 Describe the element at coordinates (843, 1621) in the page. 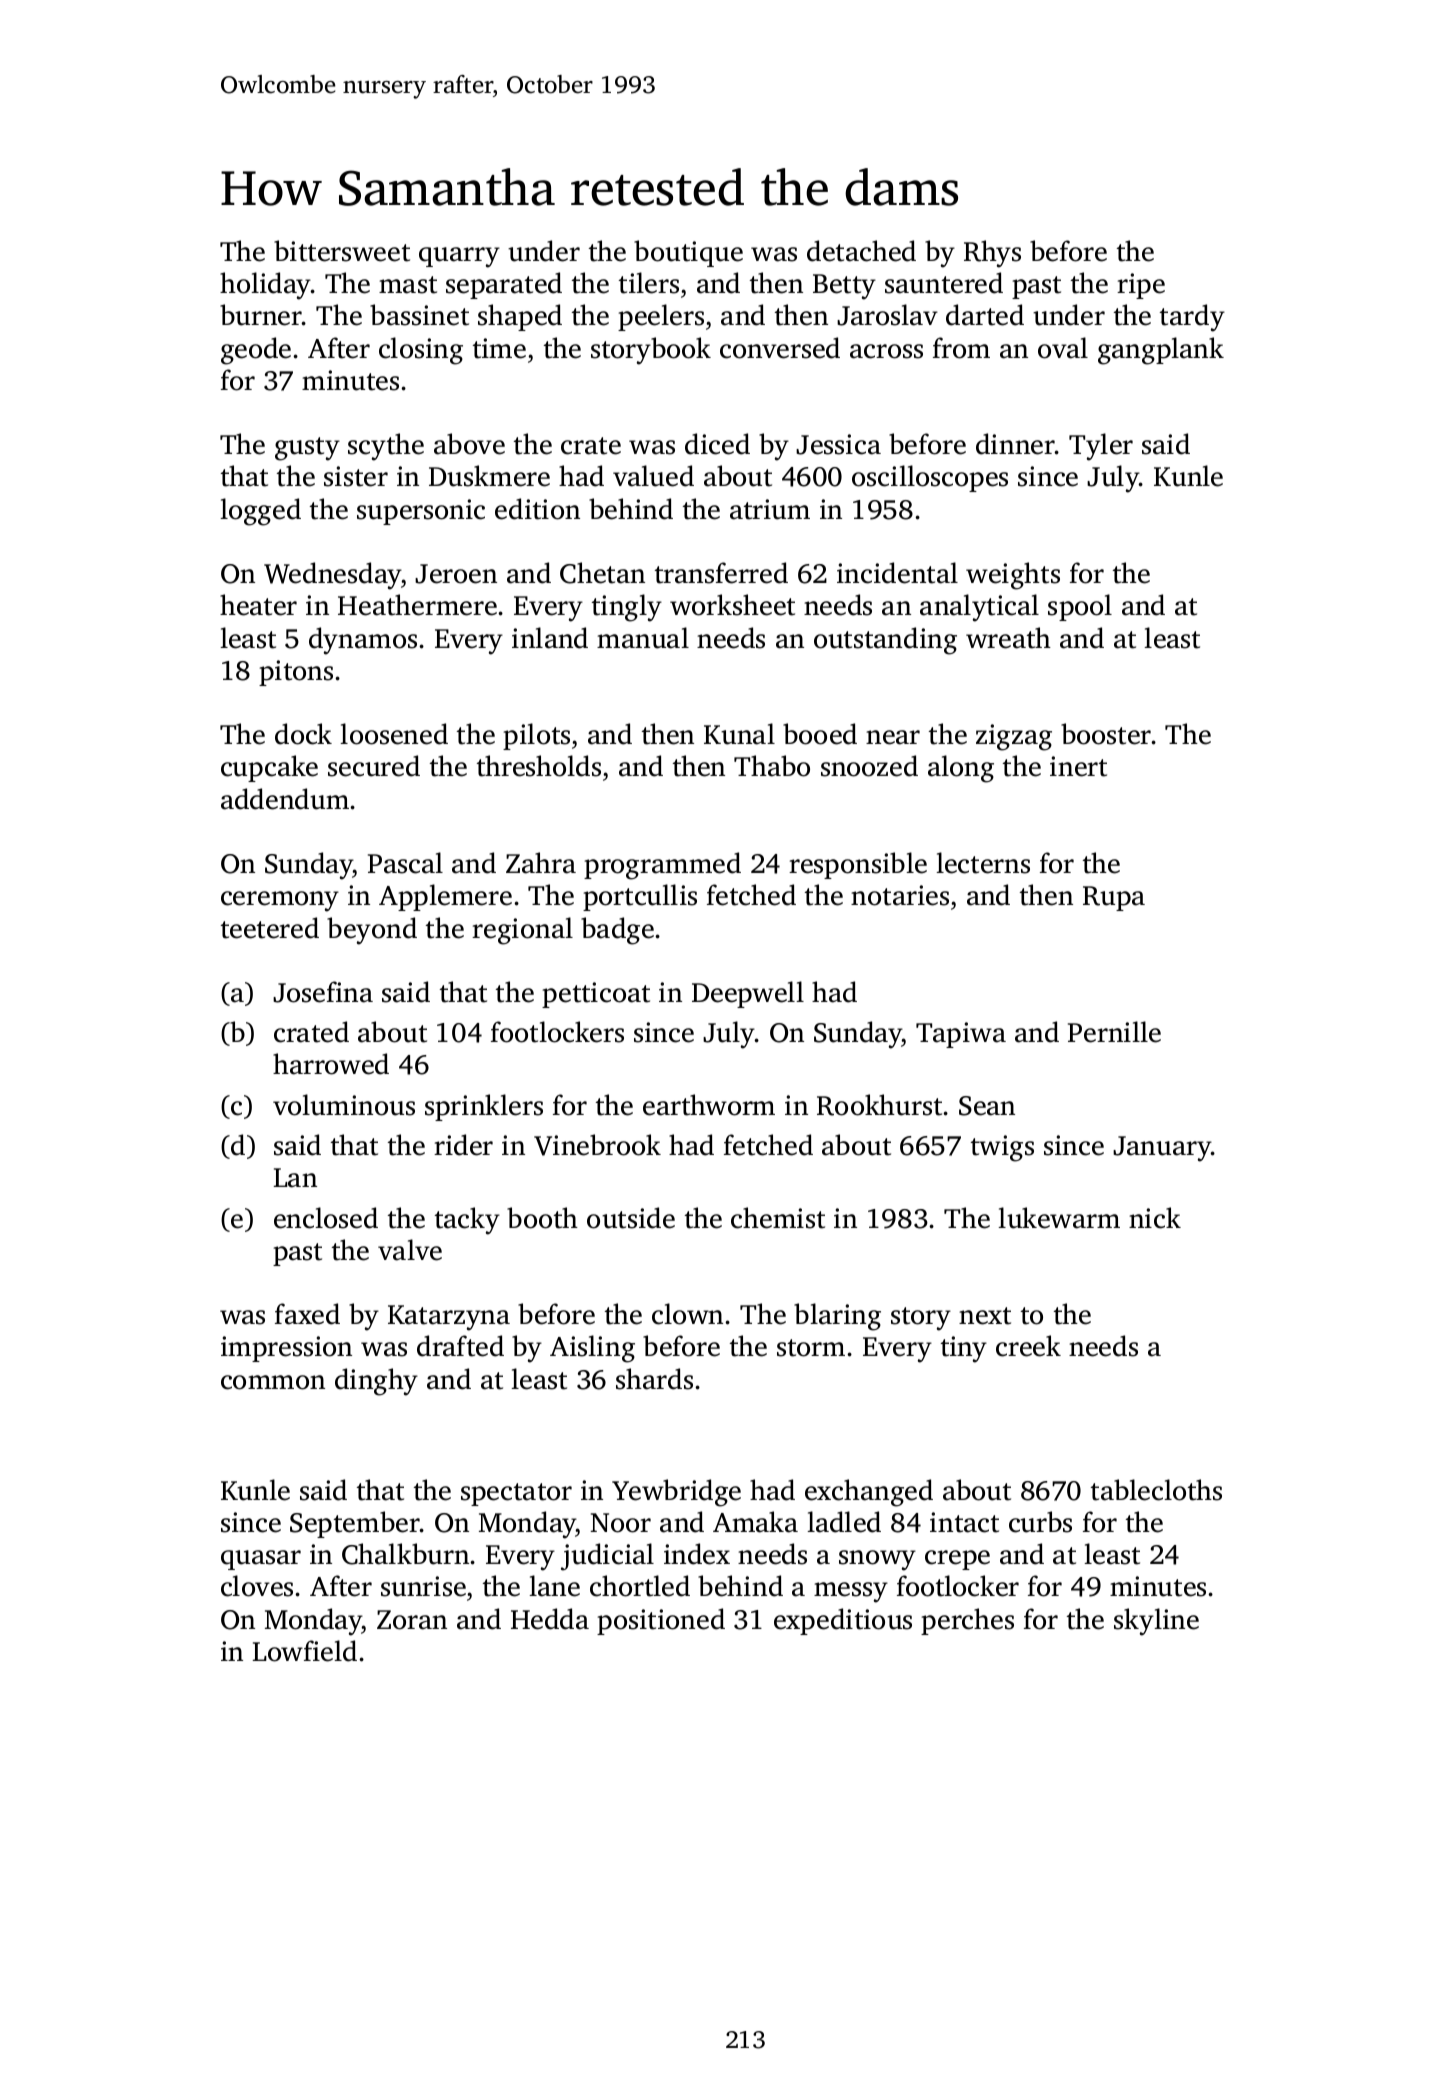

I see `expeditious` at that location.
